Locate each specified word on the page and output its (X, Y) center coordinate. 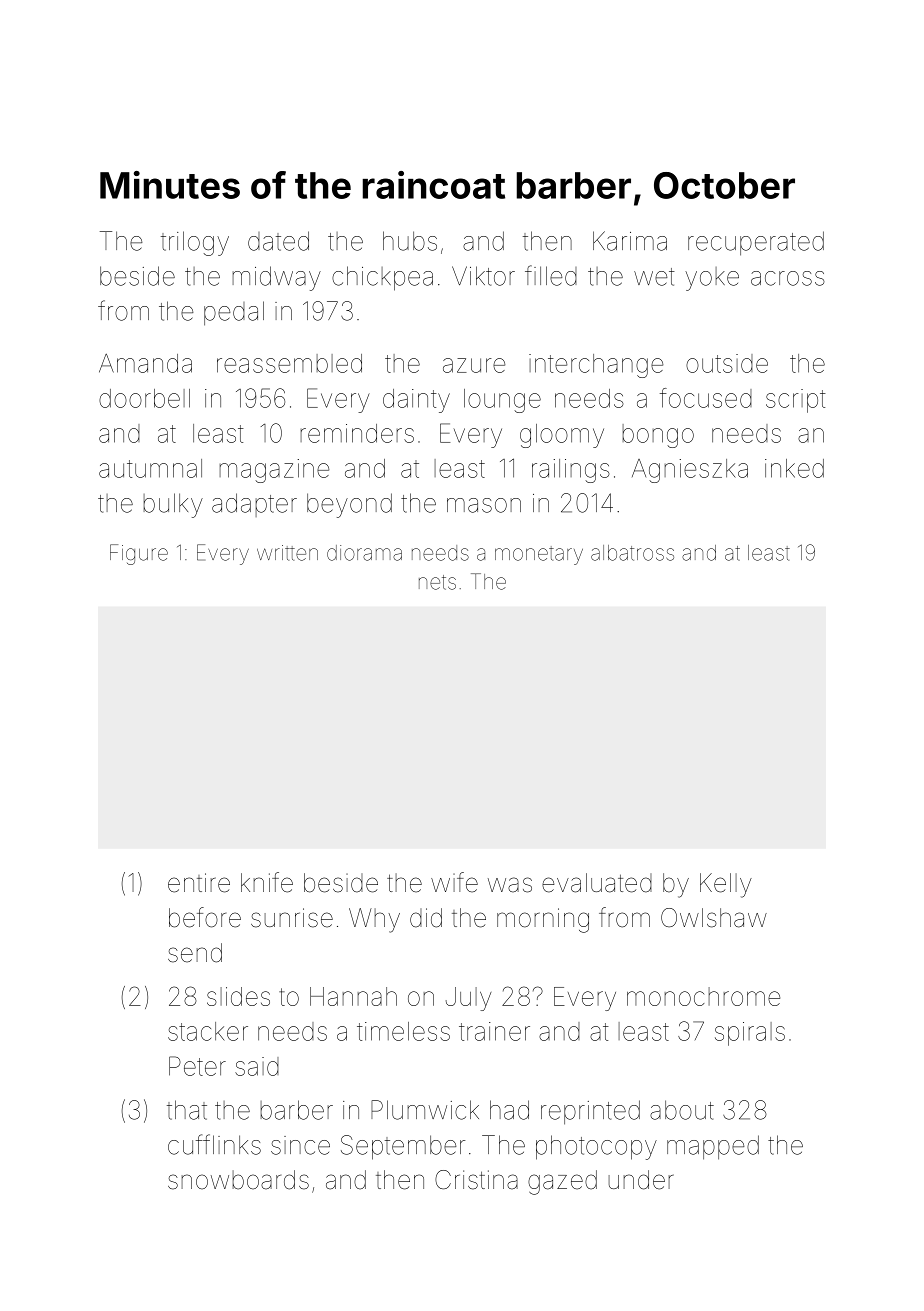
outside (727, 363)
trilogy (195, 243)
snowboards (238, 1180)
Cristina (476, 1180)
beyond (349, 505)
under (641, 1180)
